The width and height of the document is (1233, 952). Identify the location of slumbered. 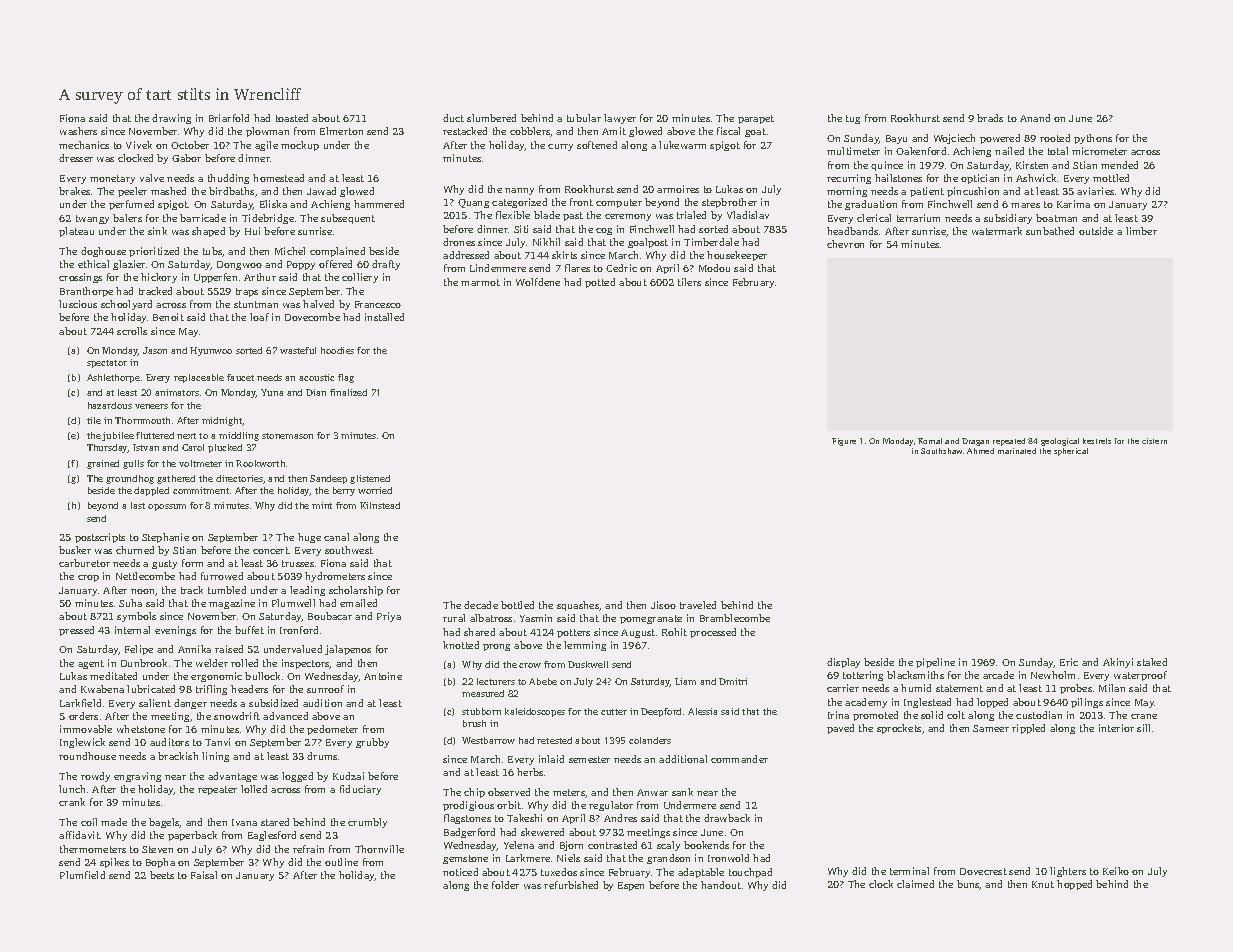
(491, 118).
